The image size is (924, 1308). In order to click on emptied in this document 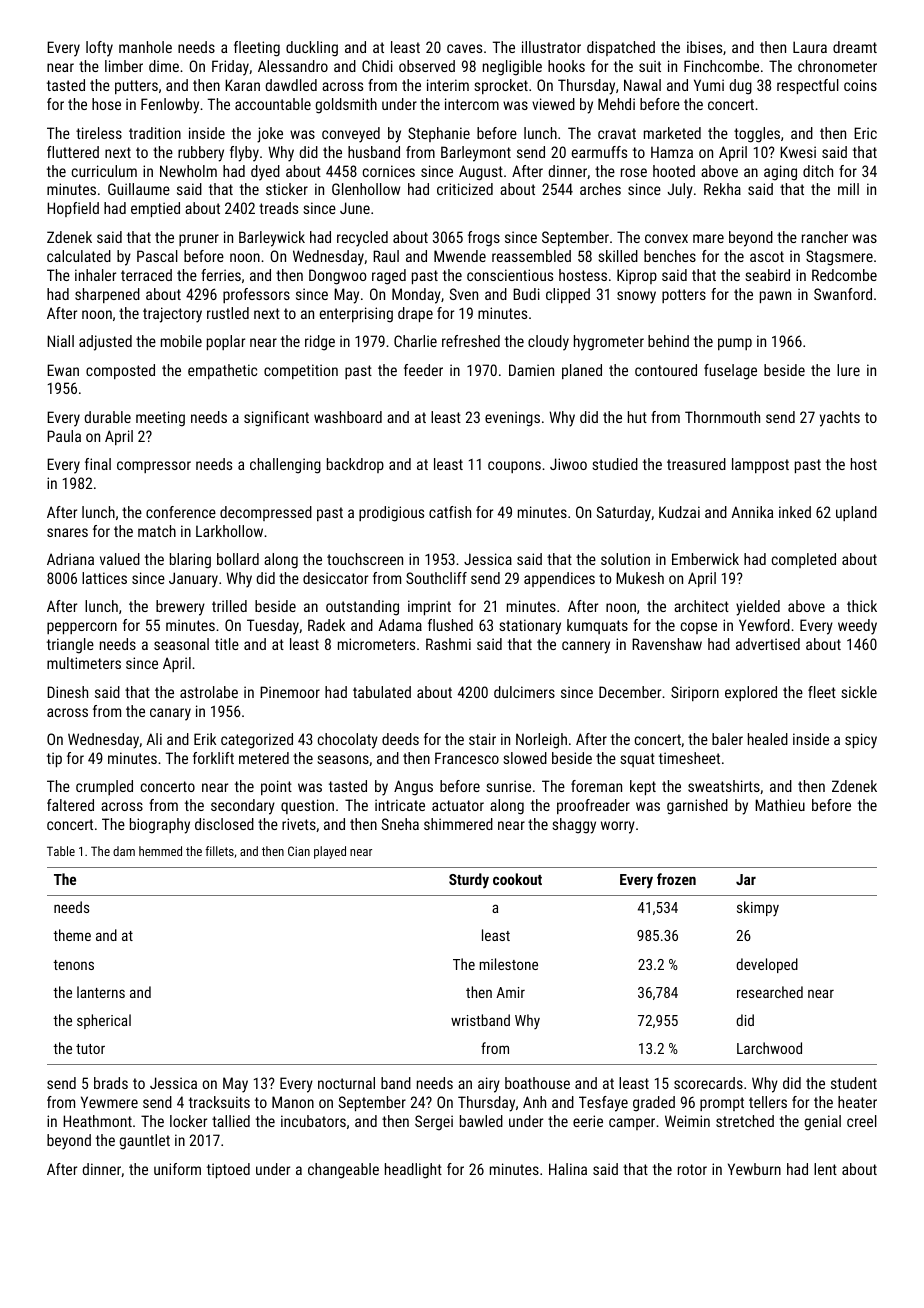, I will do `click(155, 209)`.
